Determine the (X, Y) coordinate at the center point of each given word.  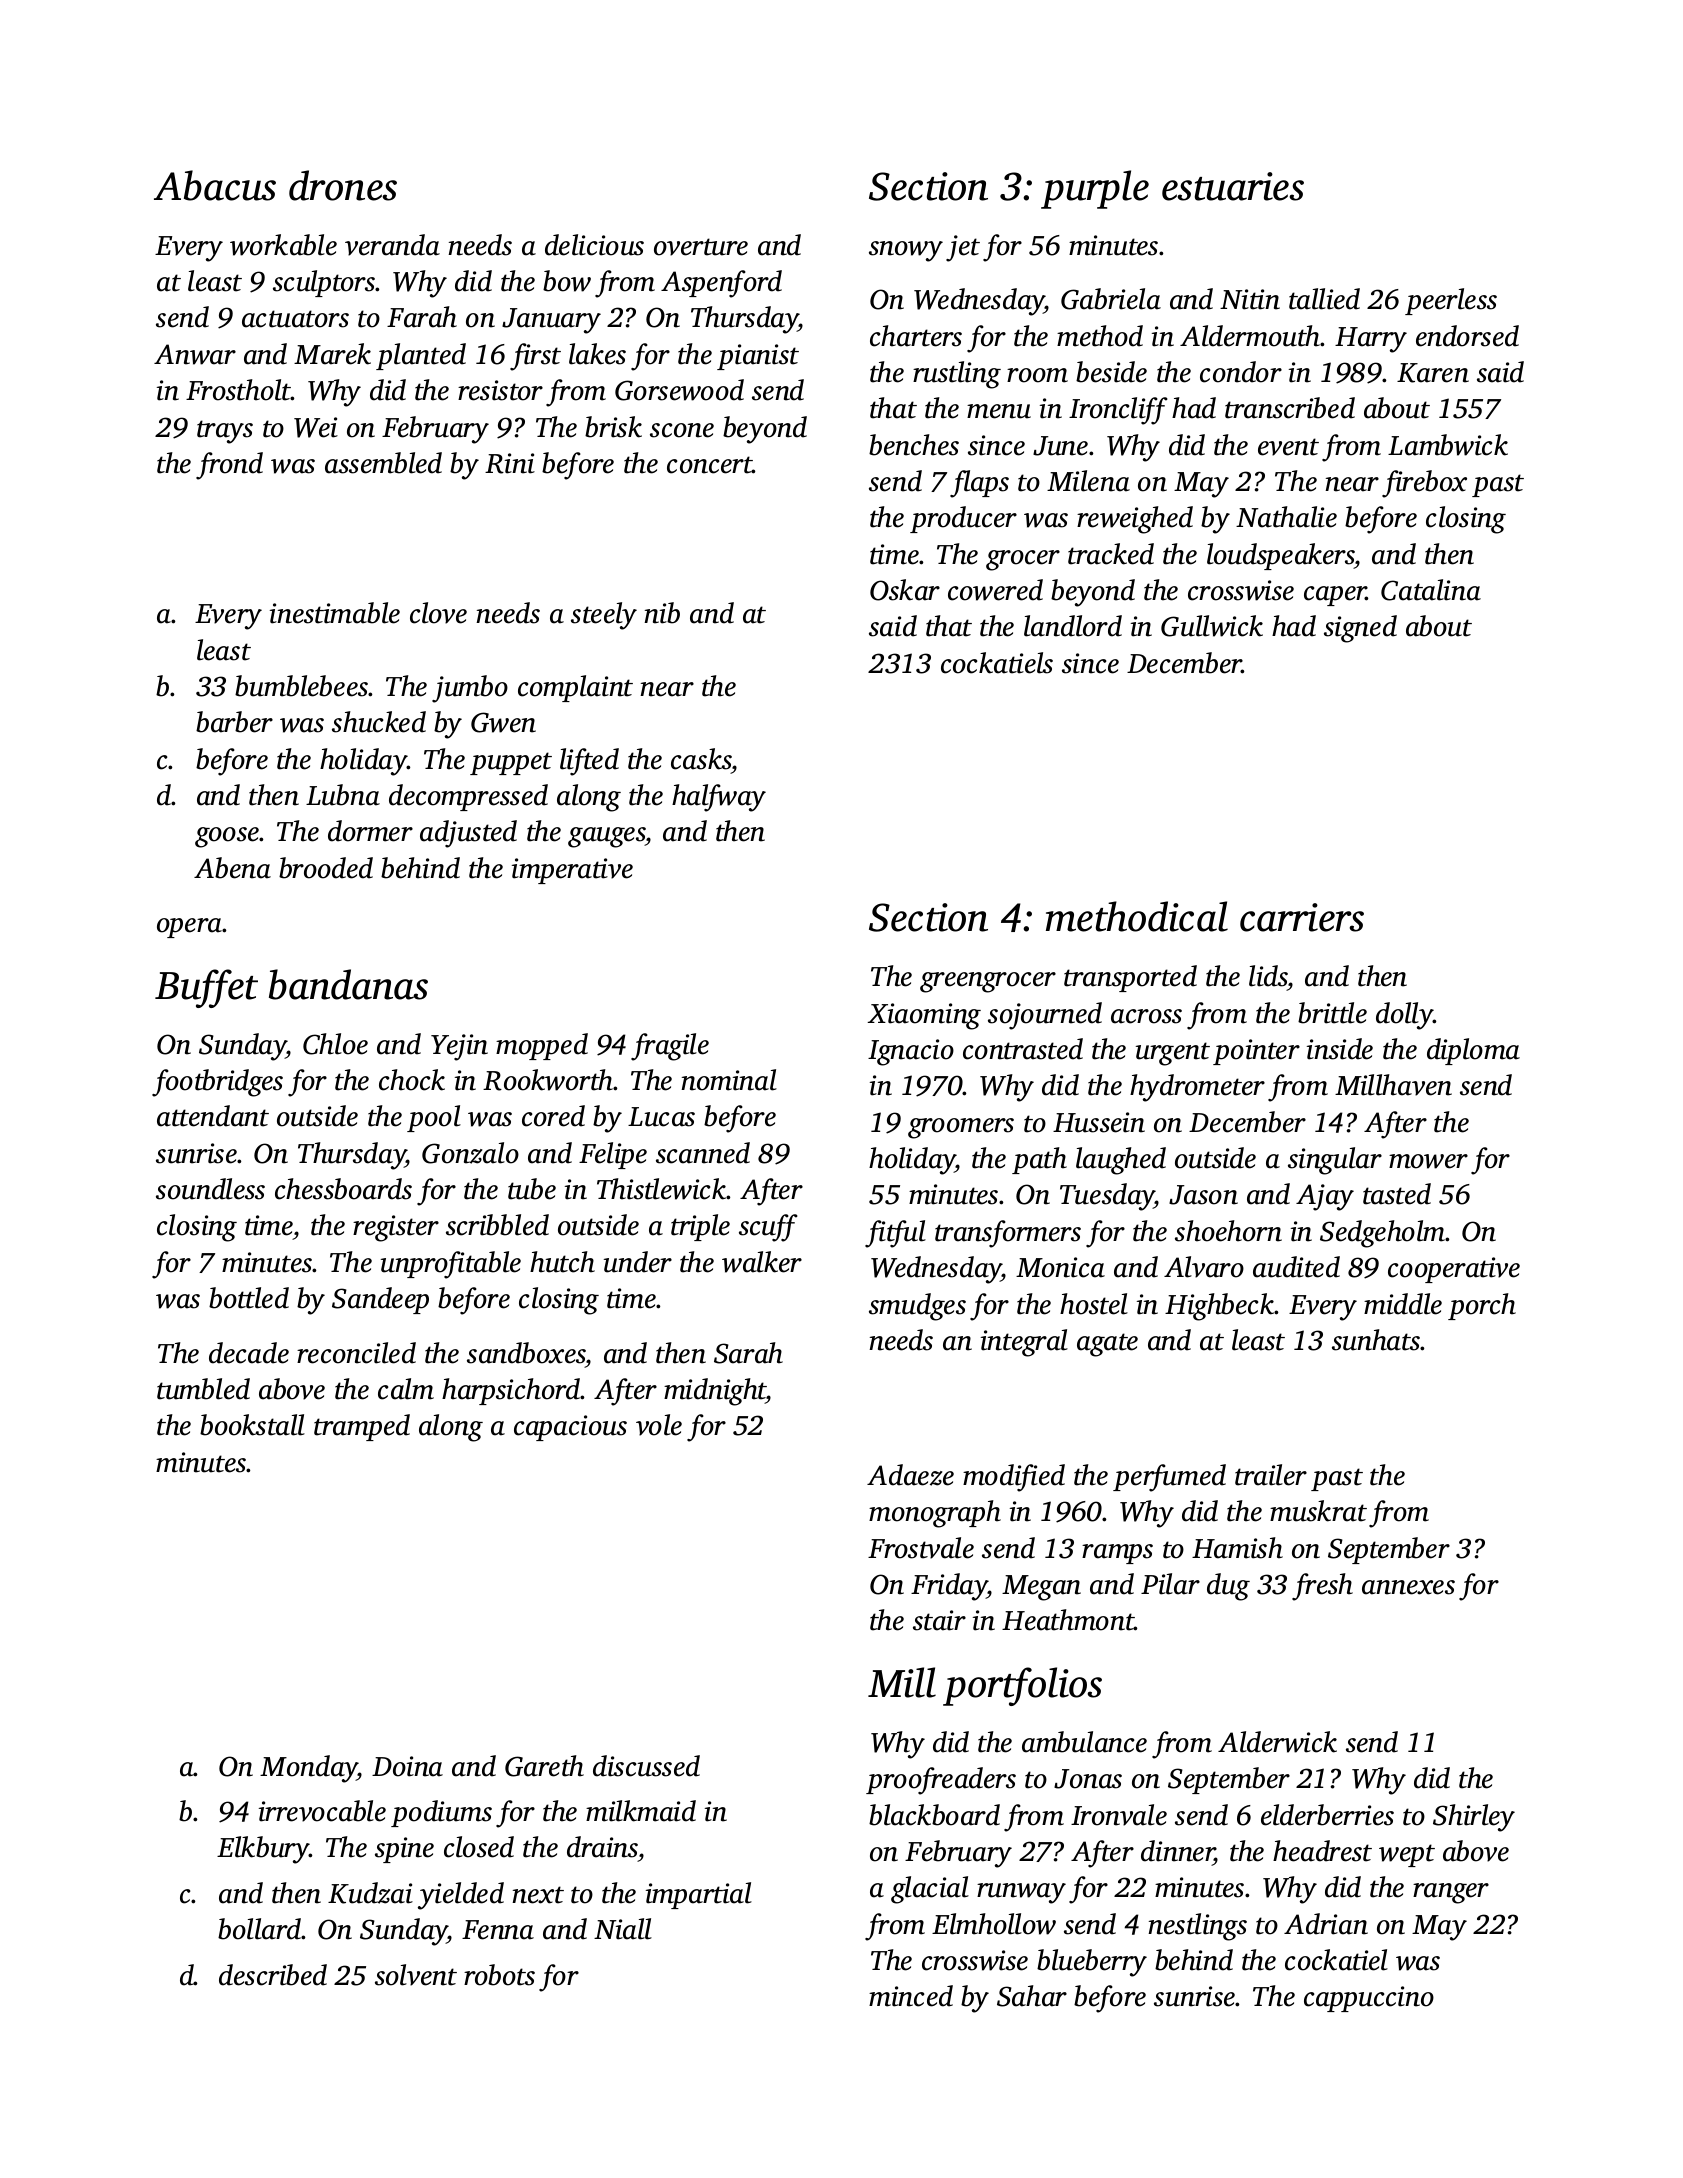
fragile (670, 1047)
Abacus (215, 185)
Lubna (343, 795)
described (273, 1975)
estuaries (1233, 186)
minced (911, 1996)
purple (1095, 189)
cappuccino (1369, 1999)
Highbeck (1220, 1307)
